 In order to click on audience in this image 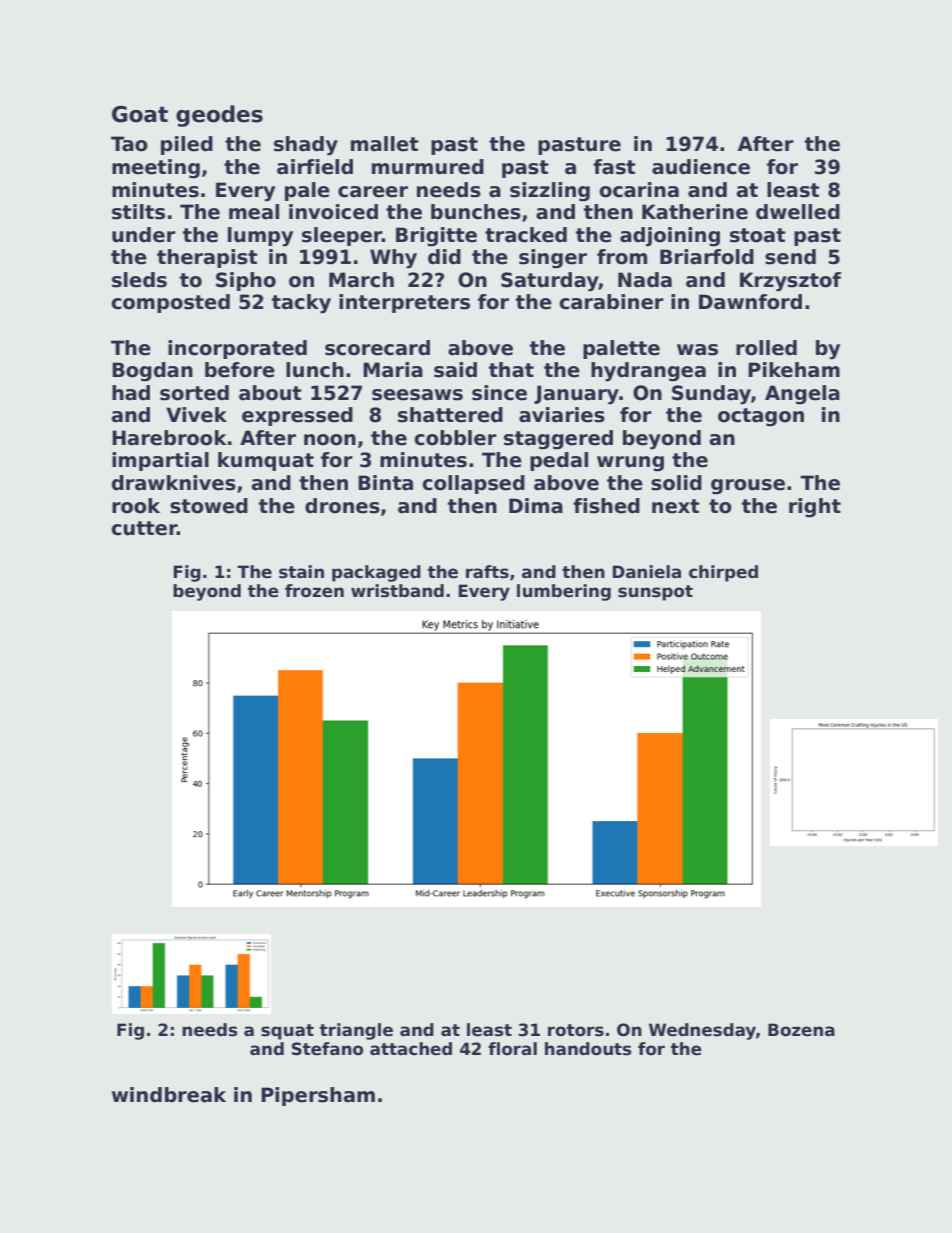, I will do `click(701, 167)`.
